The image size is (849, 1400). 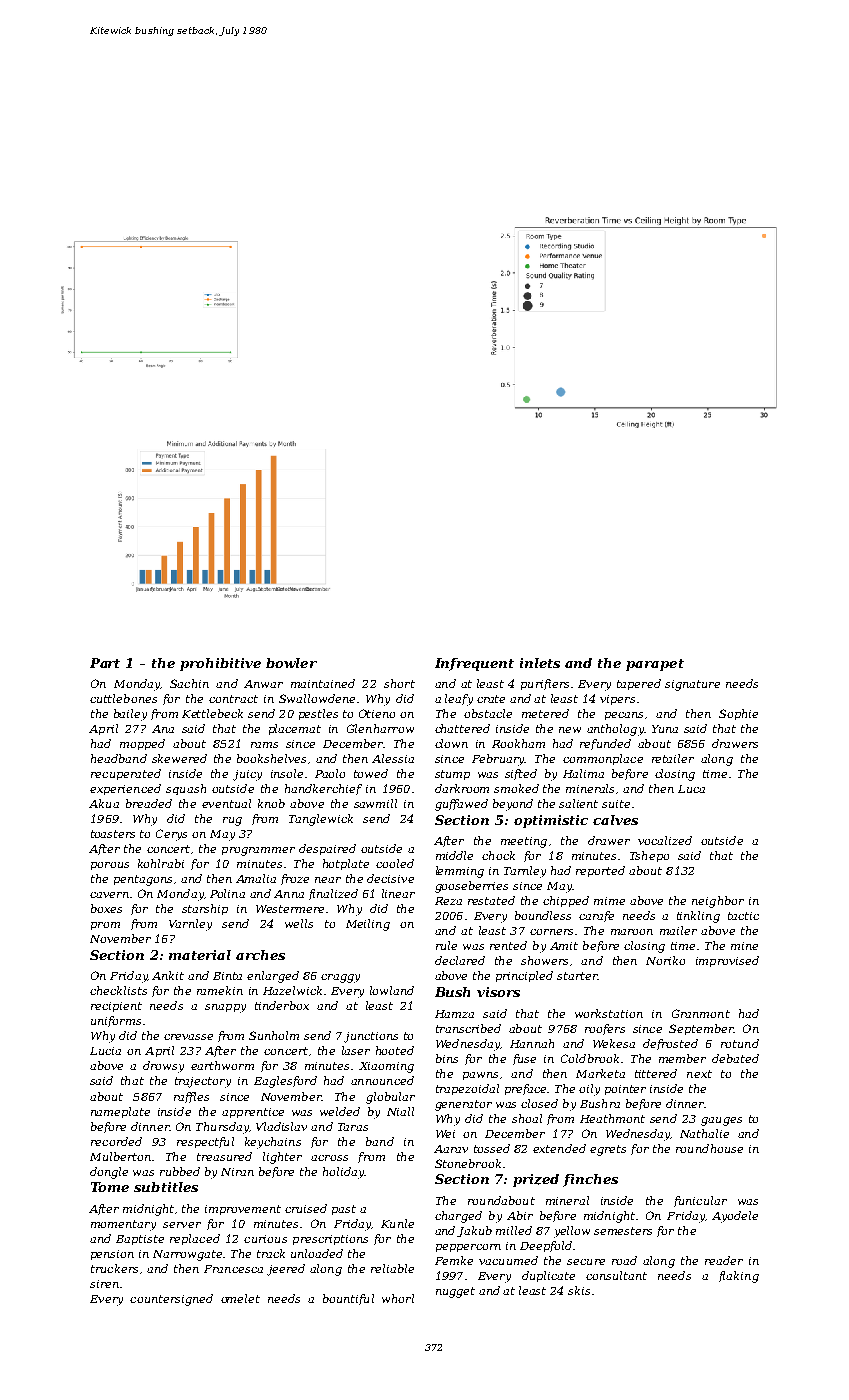 What do you see at coordinates (448, 901) in the page?
I see `Reza` at bounding box center [448, 901].
